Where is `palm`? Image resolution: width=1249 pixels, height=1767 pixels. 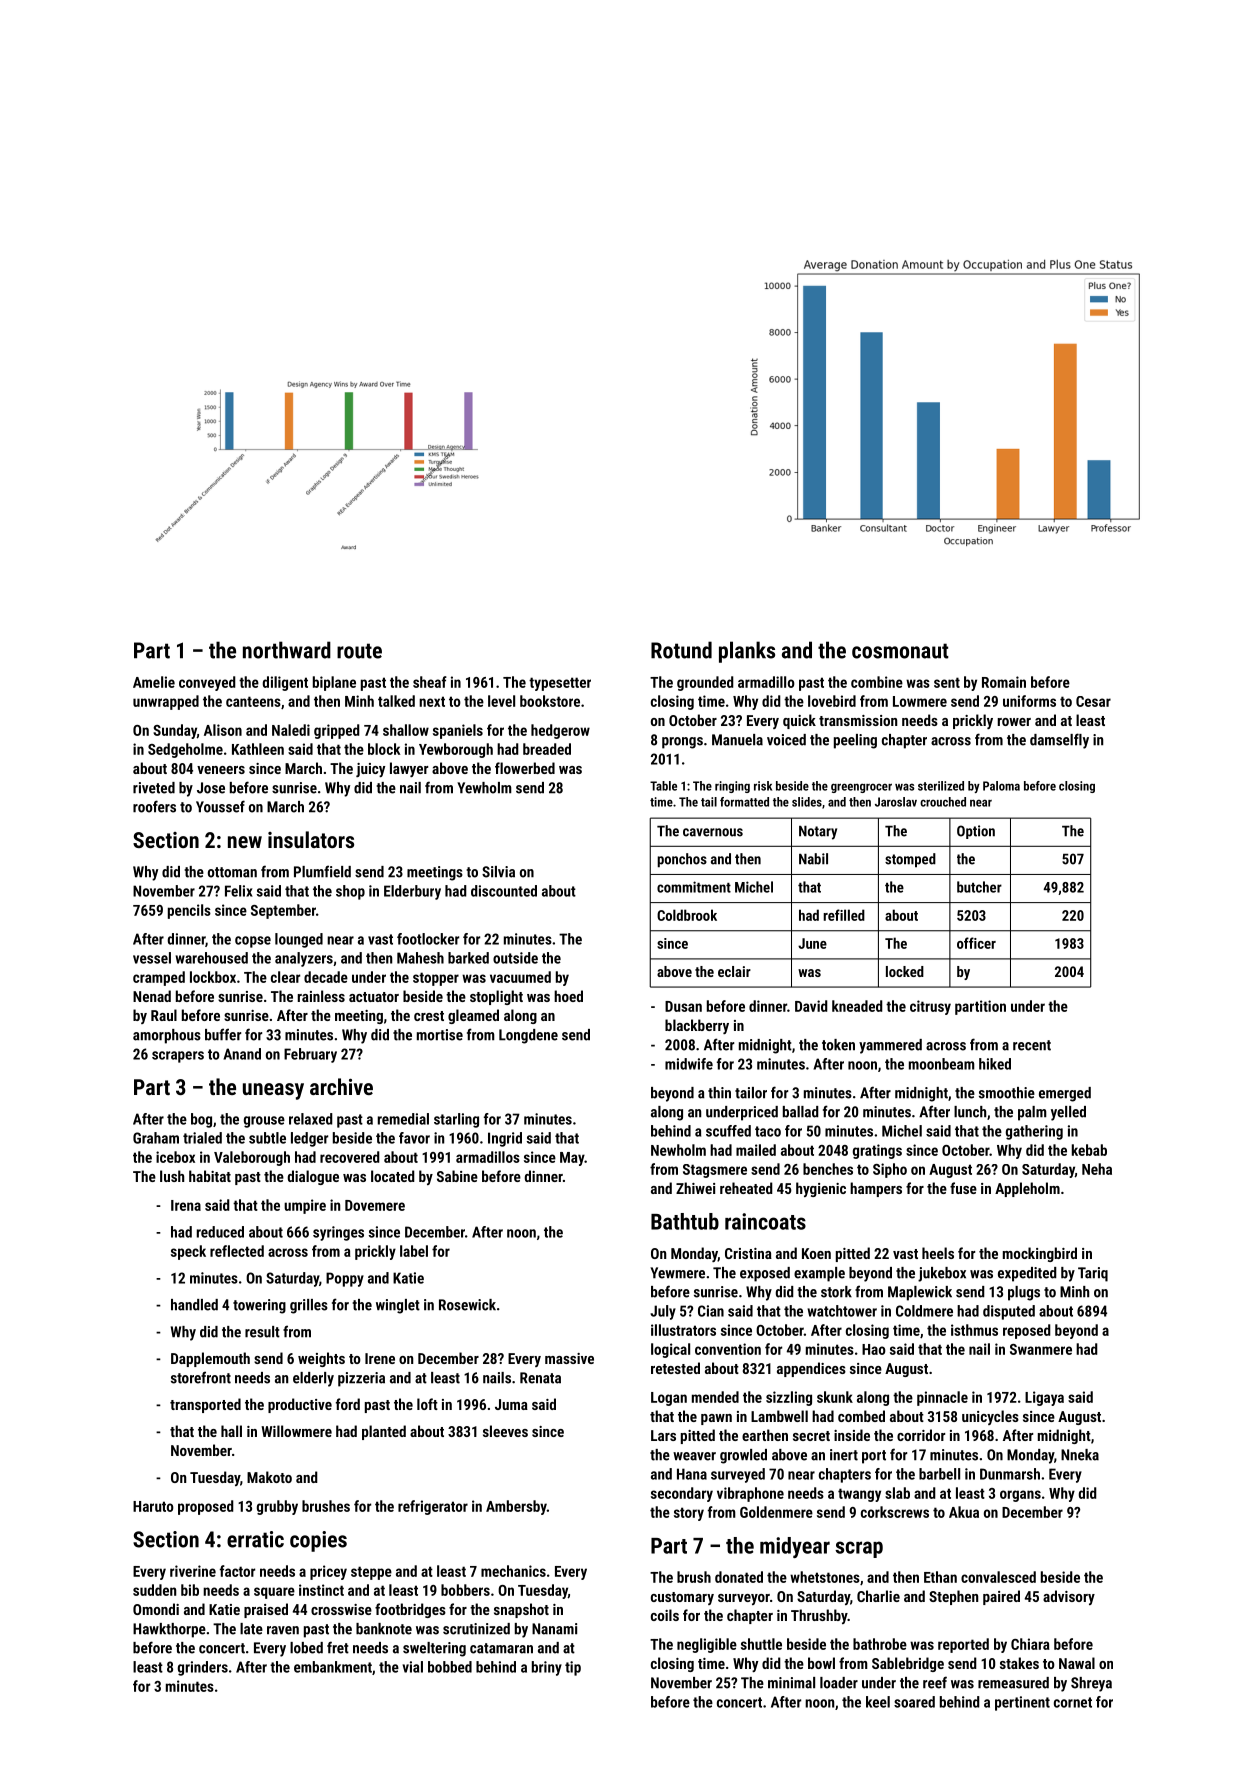 palm is located at coordinates (1032, 1113).
